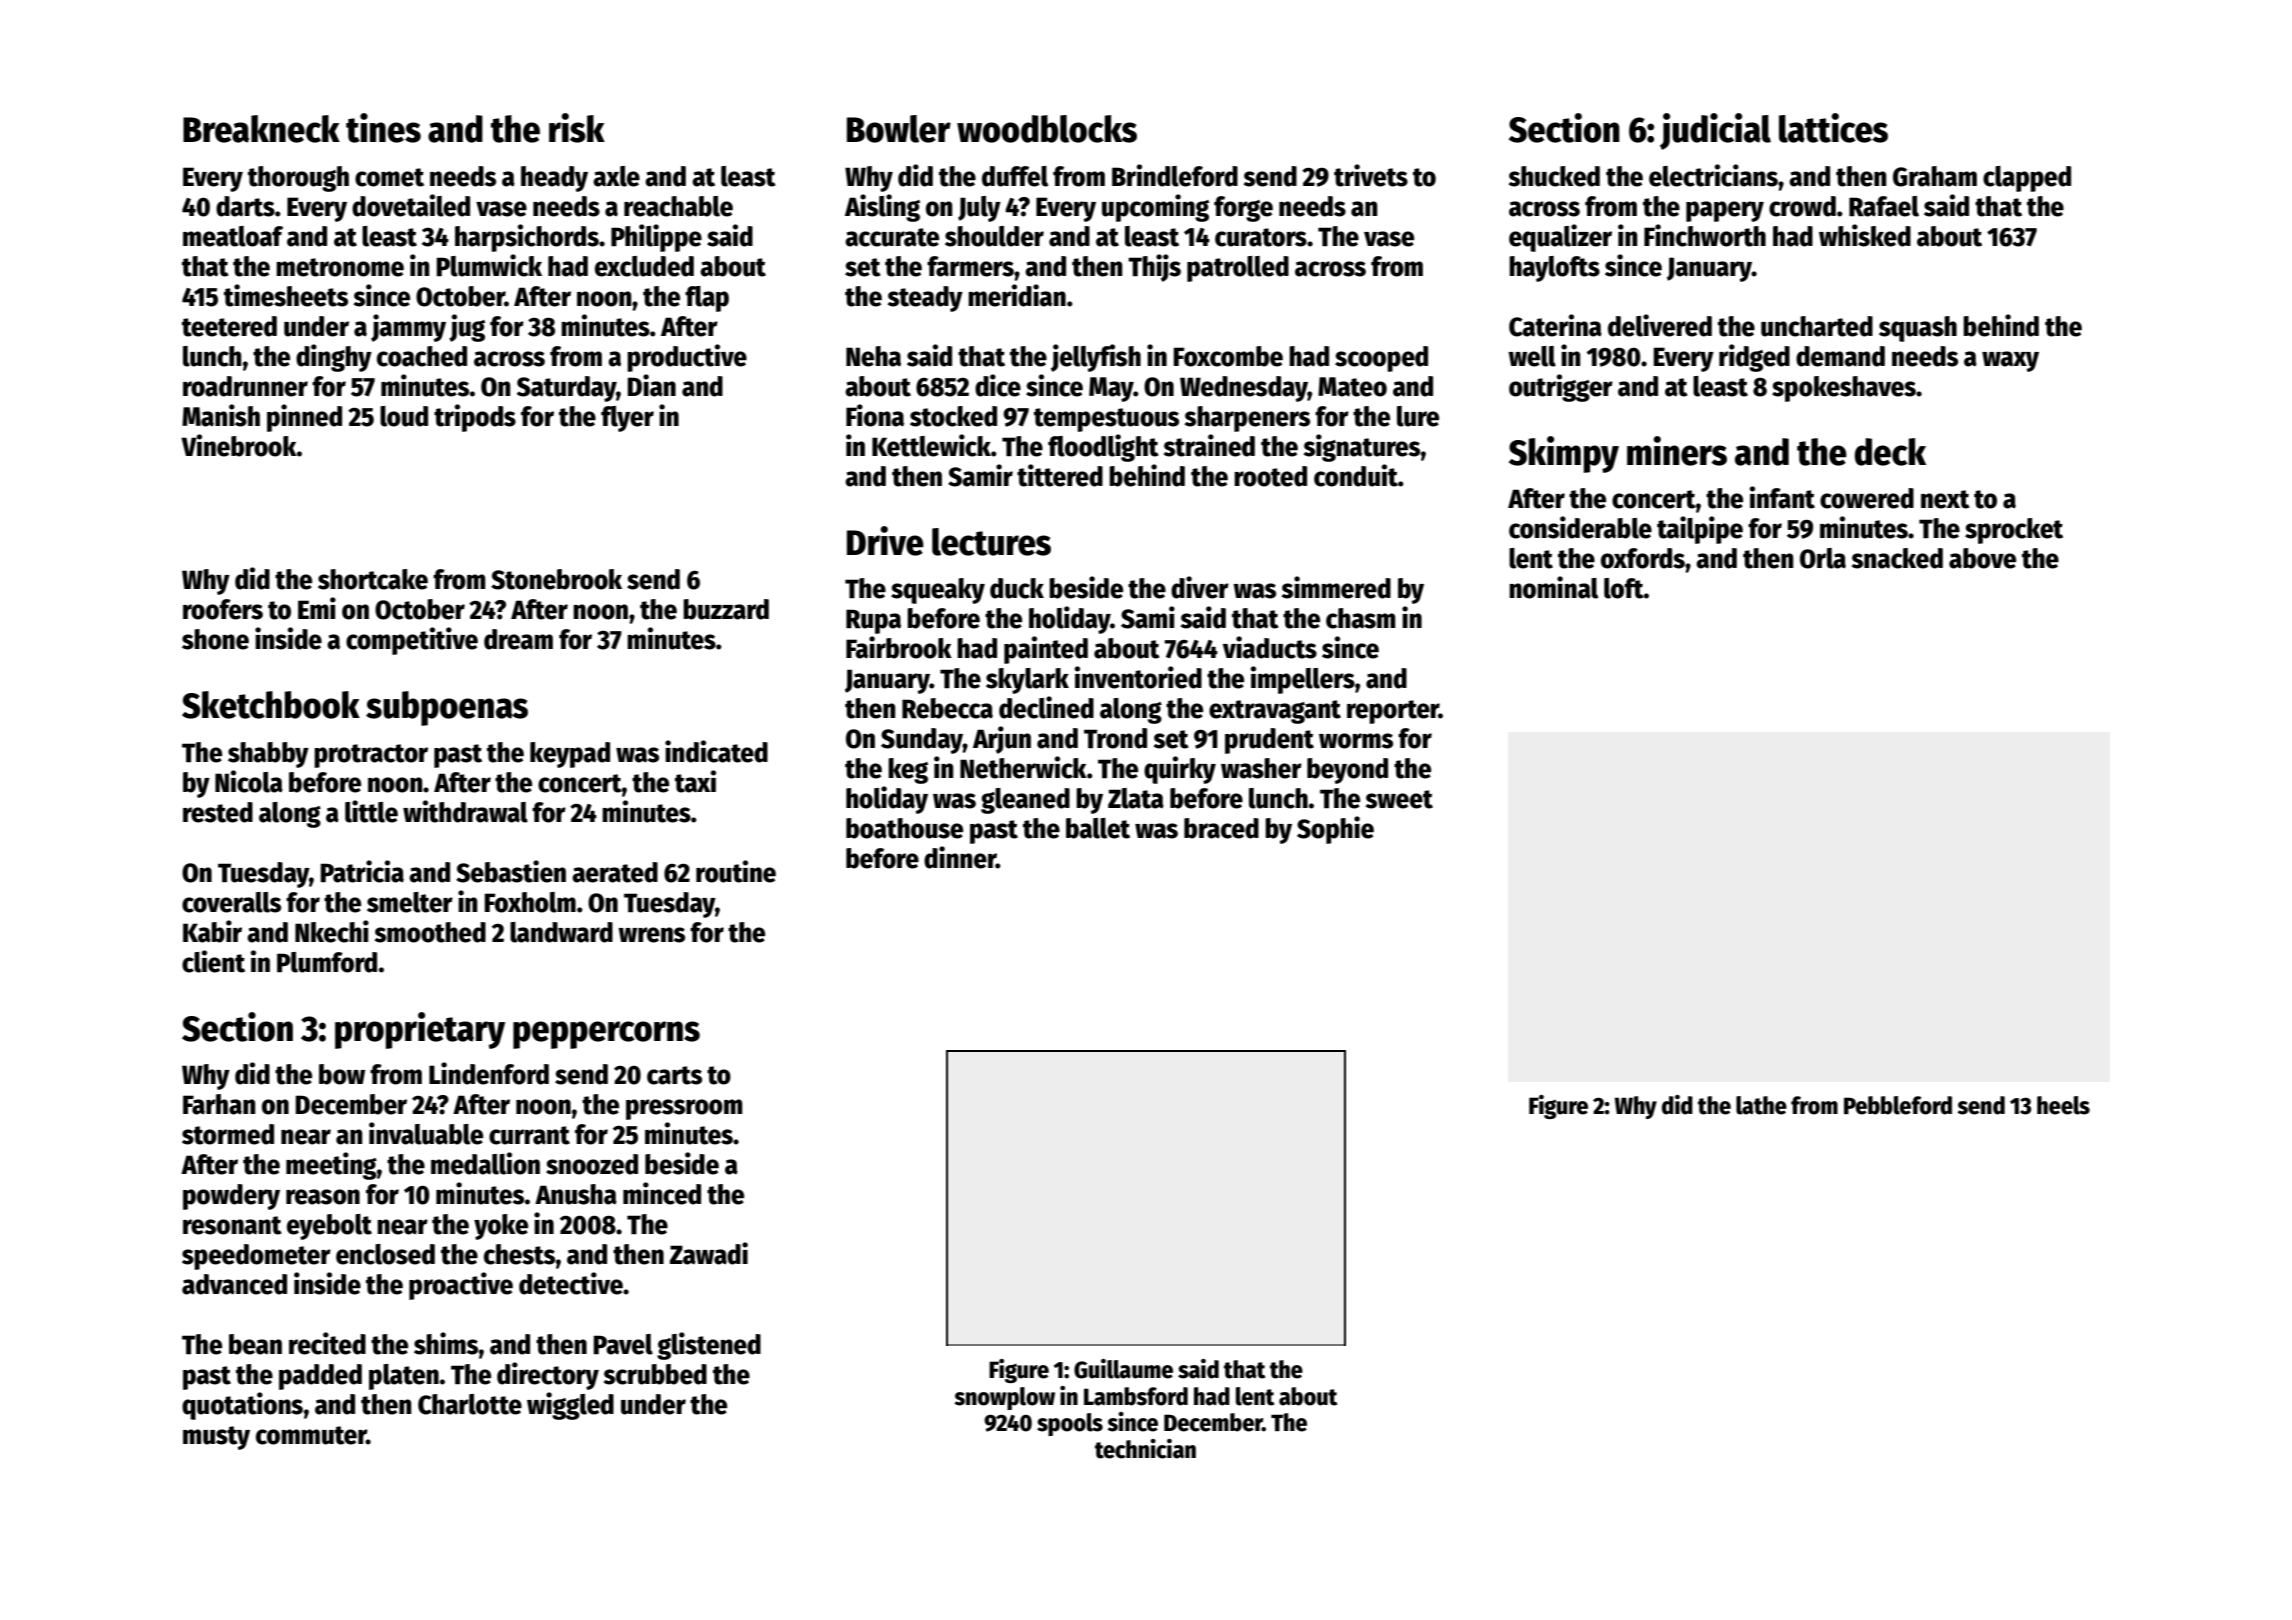  I want to click on lattices, so click(1833, 128).
